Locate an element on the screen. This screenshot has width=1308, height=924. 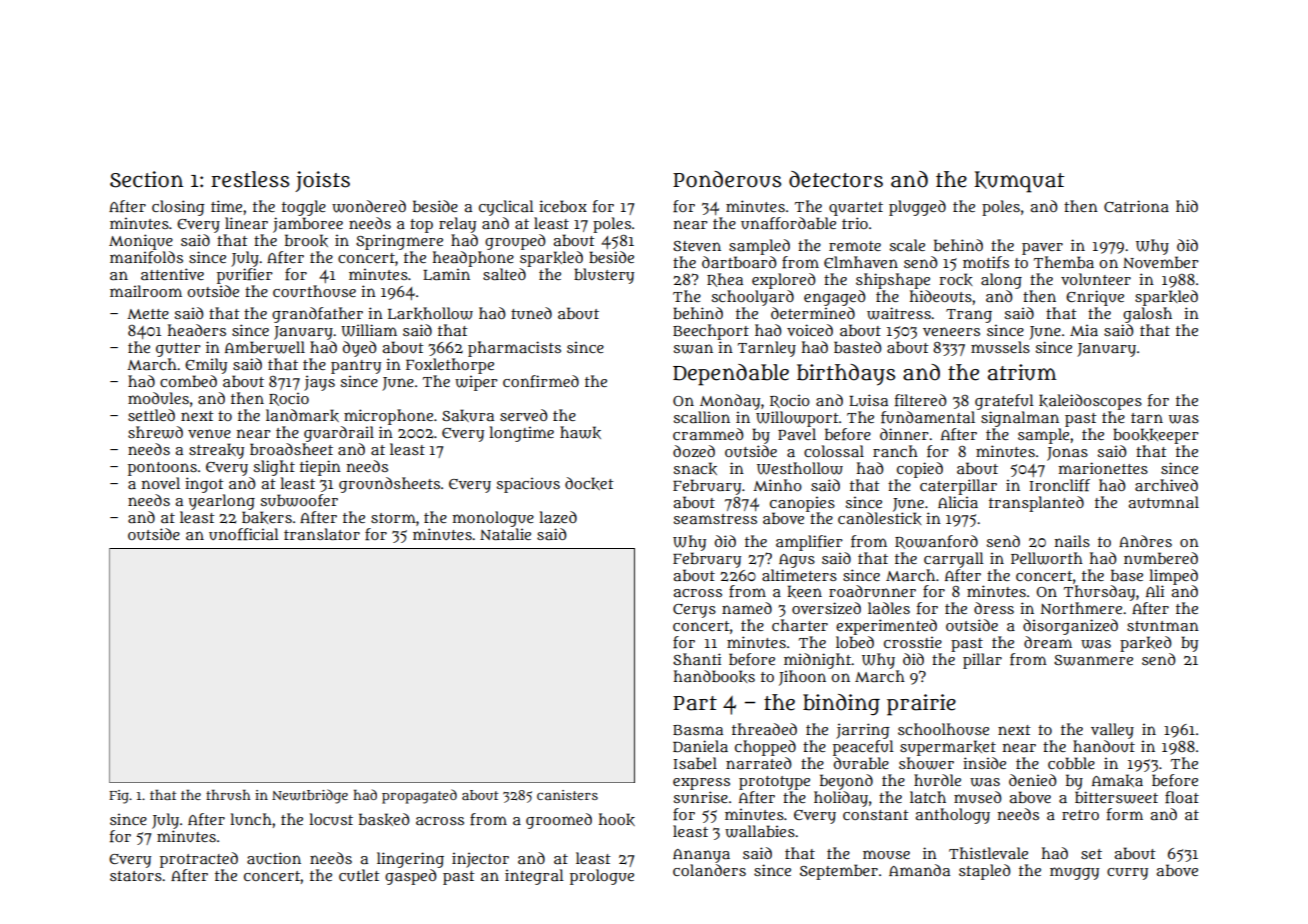
Themba is located at coordinates (1064, 262).
